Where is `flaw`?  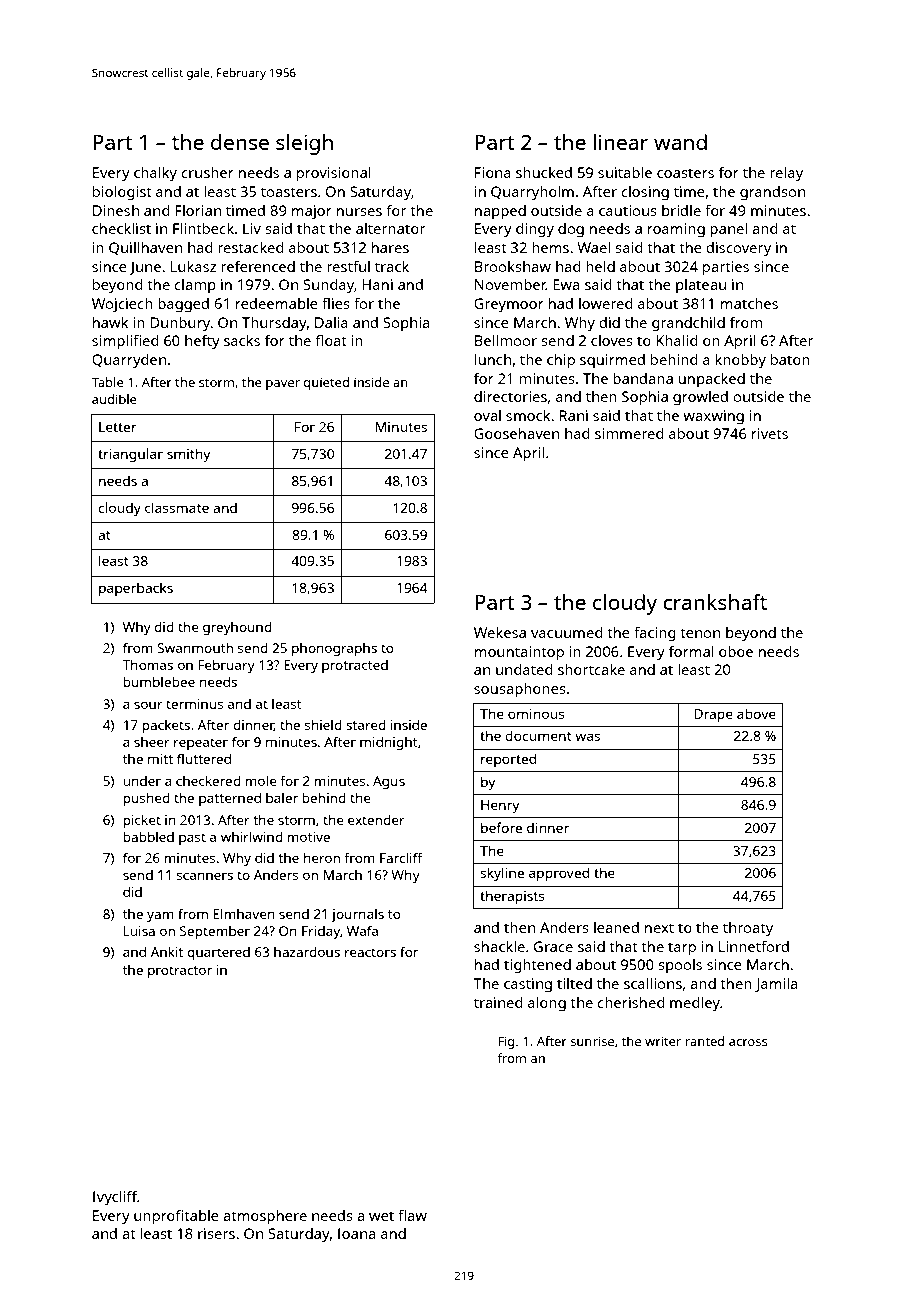
flaw is located at coordinates (412, 1215).
